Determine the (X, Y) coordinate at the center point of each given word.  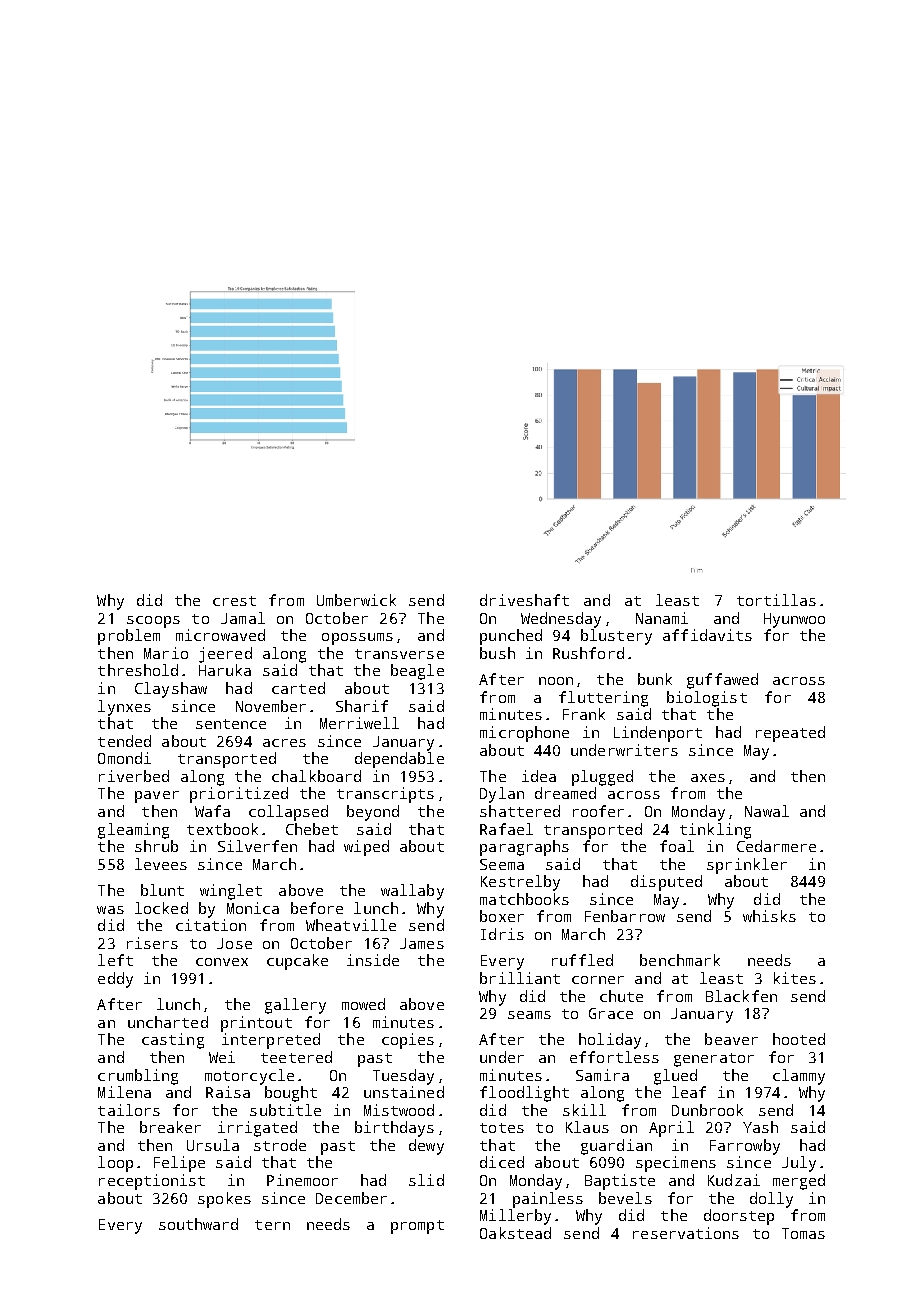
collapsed (288, 813)
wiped (366, 848)
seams (529, 1015)
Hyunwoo (794, 620)
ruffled (582, 960)
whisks (769, 916)
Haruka (225, 670)
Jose (234, 943)
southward (198, 1224)
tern (272, 1225)
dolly (771, 1200)
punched (511, 637)
